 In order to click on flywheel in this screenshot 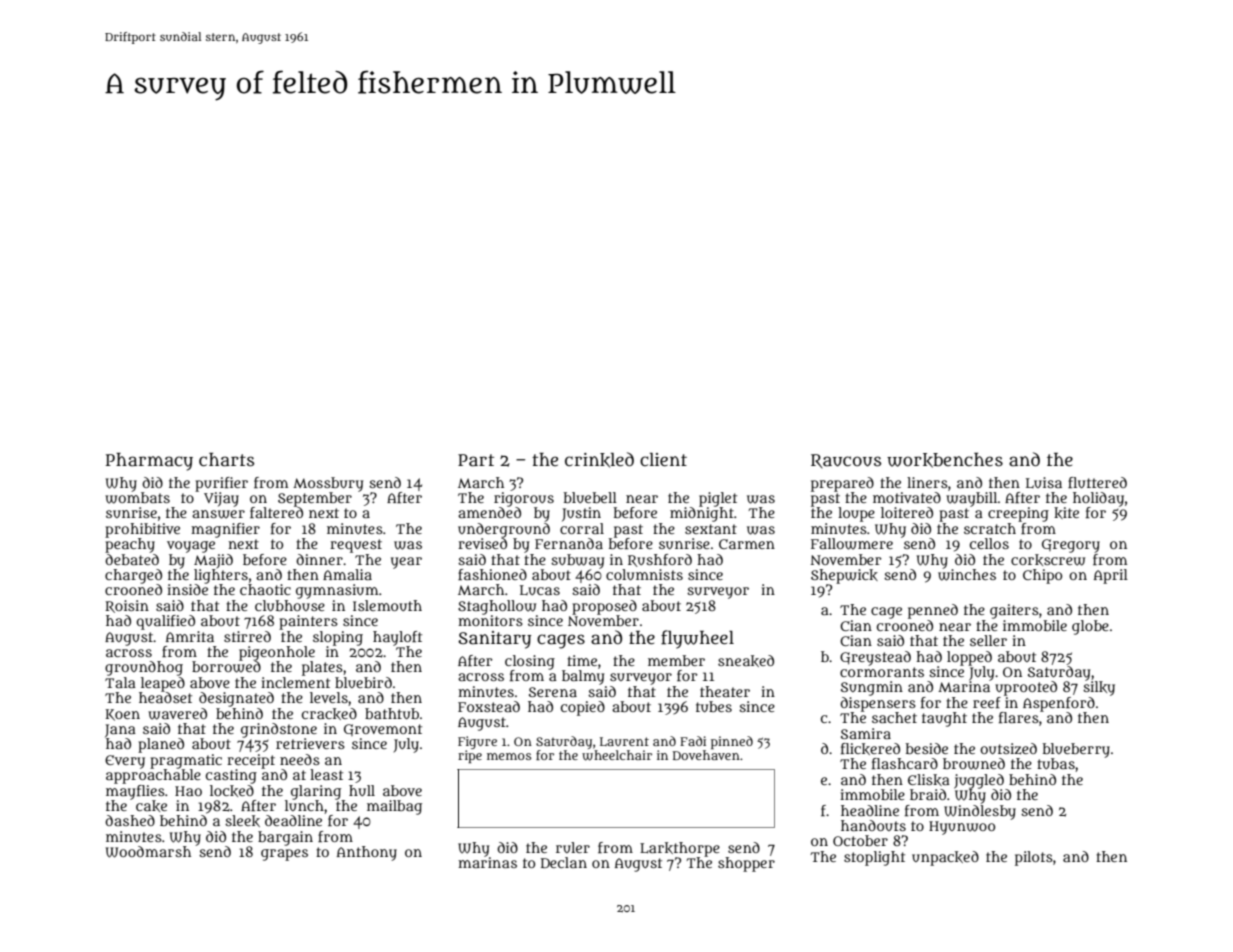, I will do `click(697, 639)`.
